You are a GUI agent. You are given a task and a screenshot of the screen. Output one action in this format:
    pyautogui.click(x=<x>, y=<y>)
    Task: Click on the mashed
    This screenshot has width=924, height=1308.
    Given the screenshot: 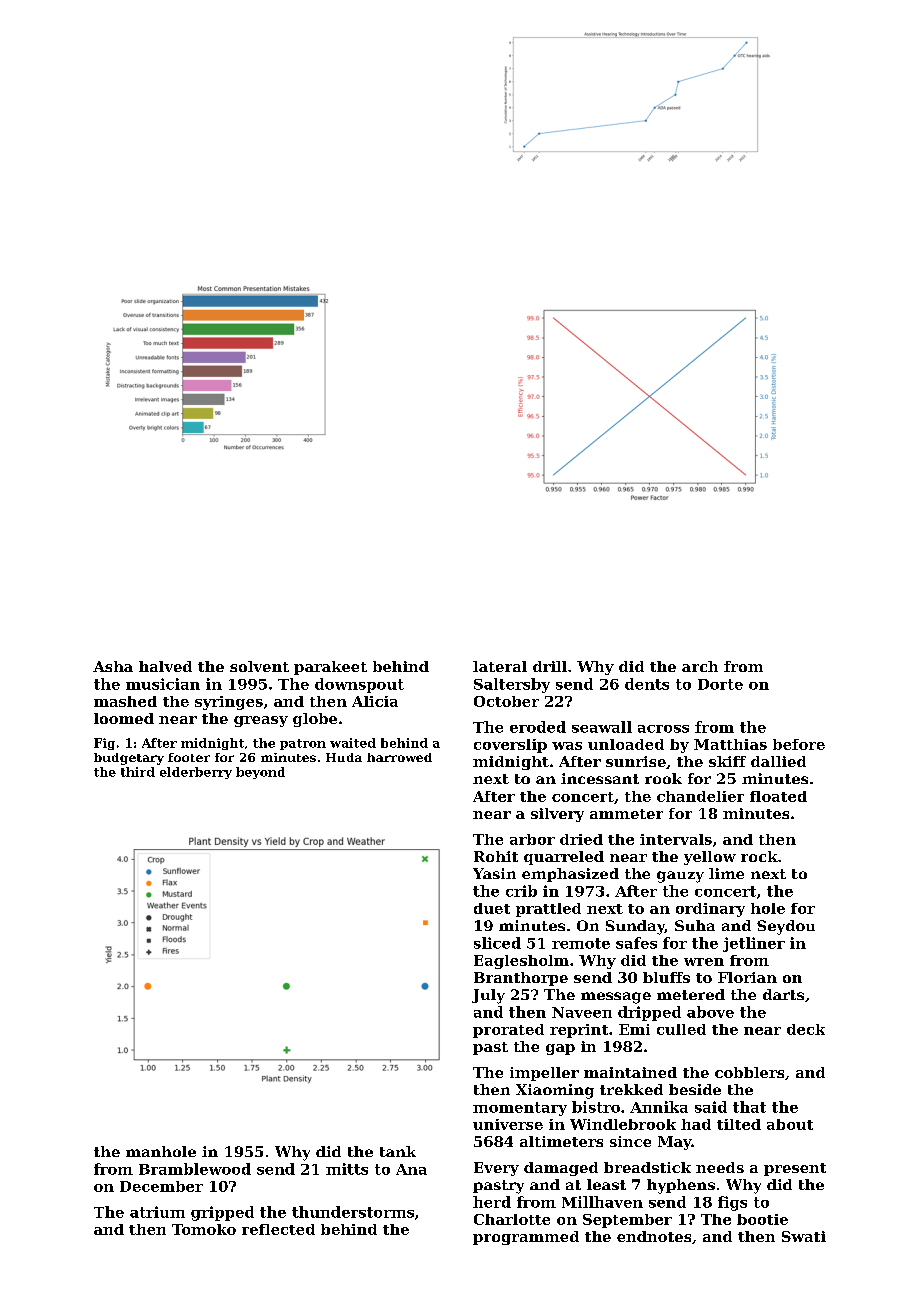 What is the action you would take?
    pyautogui.click(x=125, y=701)
